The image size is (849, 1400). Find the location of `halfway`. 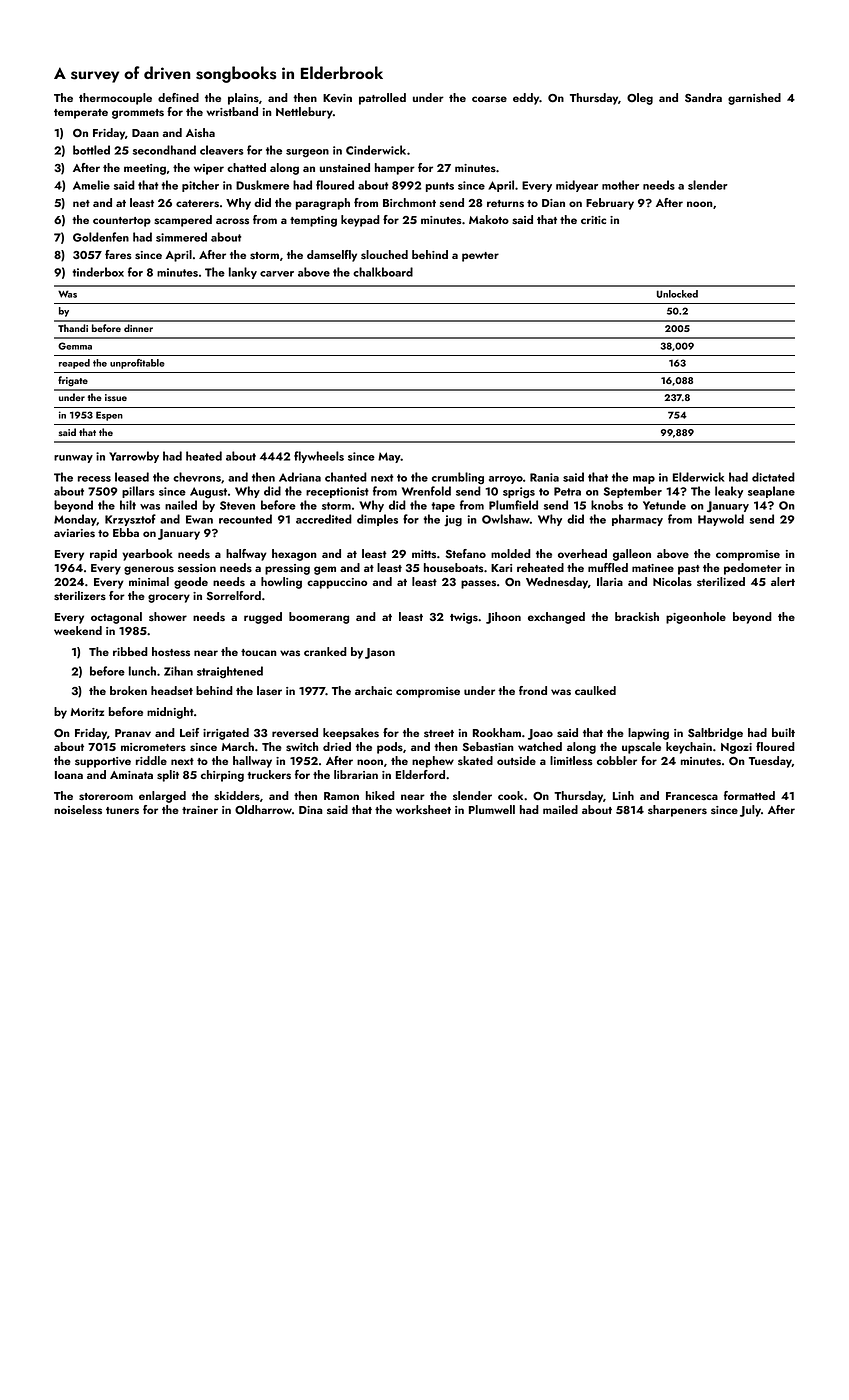

halfway is located at coordinates (246, 555).
